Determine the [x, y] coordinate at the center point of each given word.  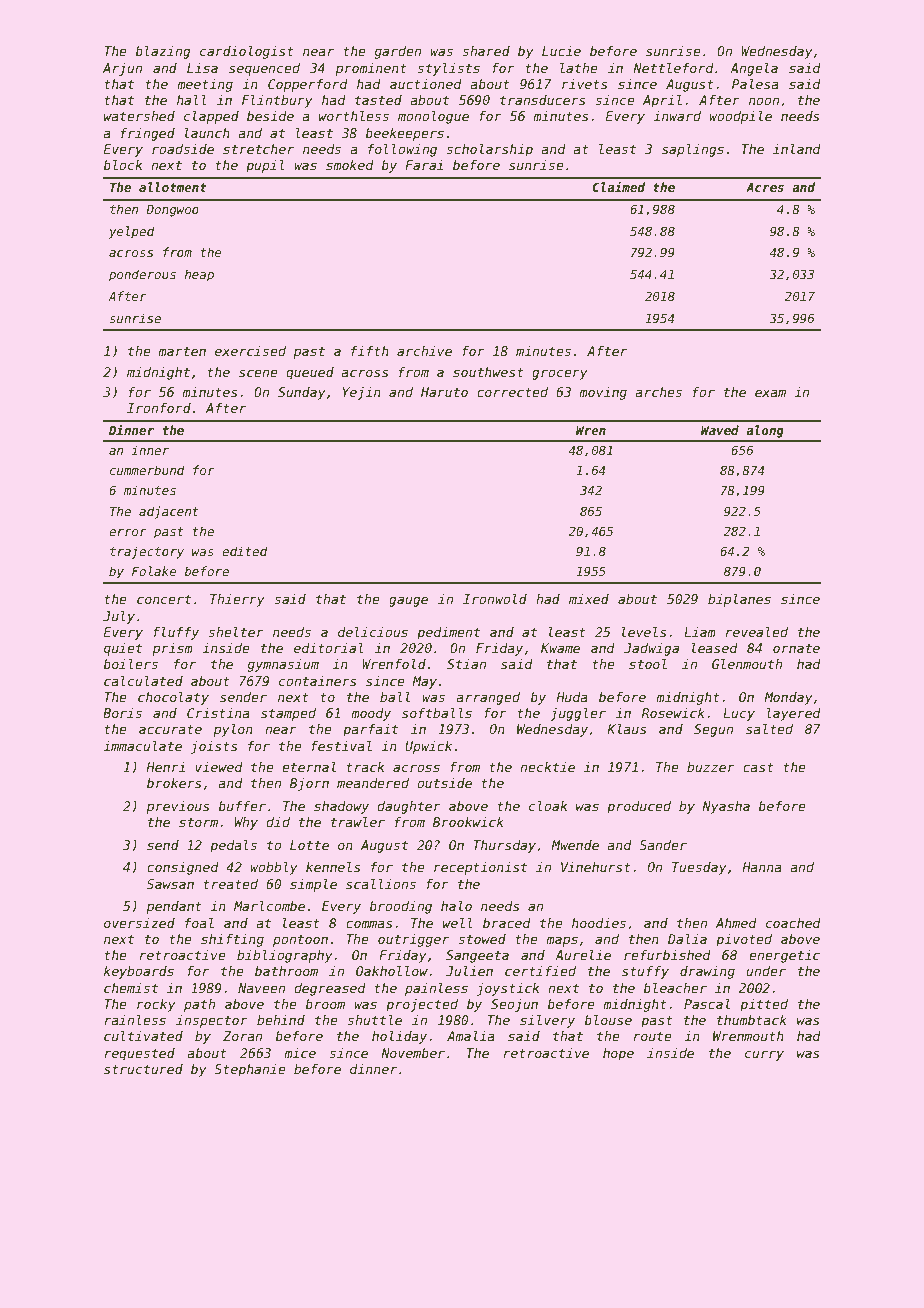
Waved [720, 430]
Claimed [618, 187]
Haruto [444, 392]
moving [603, 393]
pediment [448, 633]
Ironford [159, 408]
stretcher [258, 149]
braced [507, 923]
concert [164, 599]
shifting [232, 940]
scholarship [490, 150]
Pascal [707, 1004]
